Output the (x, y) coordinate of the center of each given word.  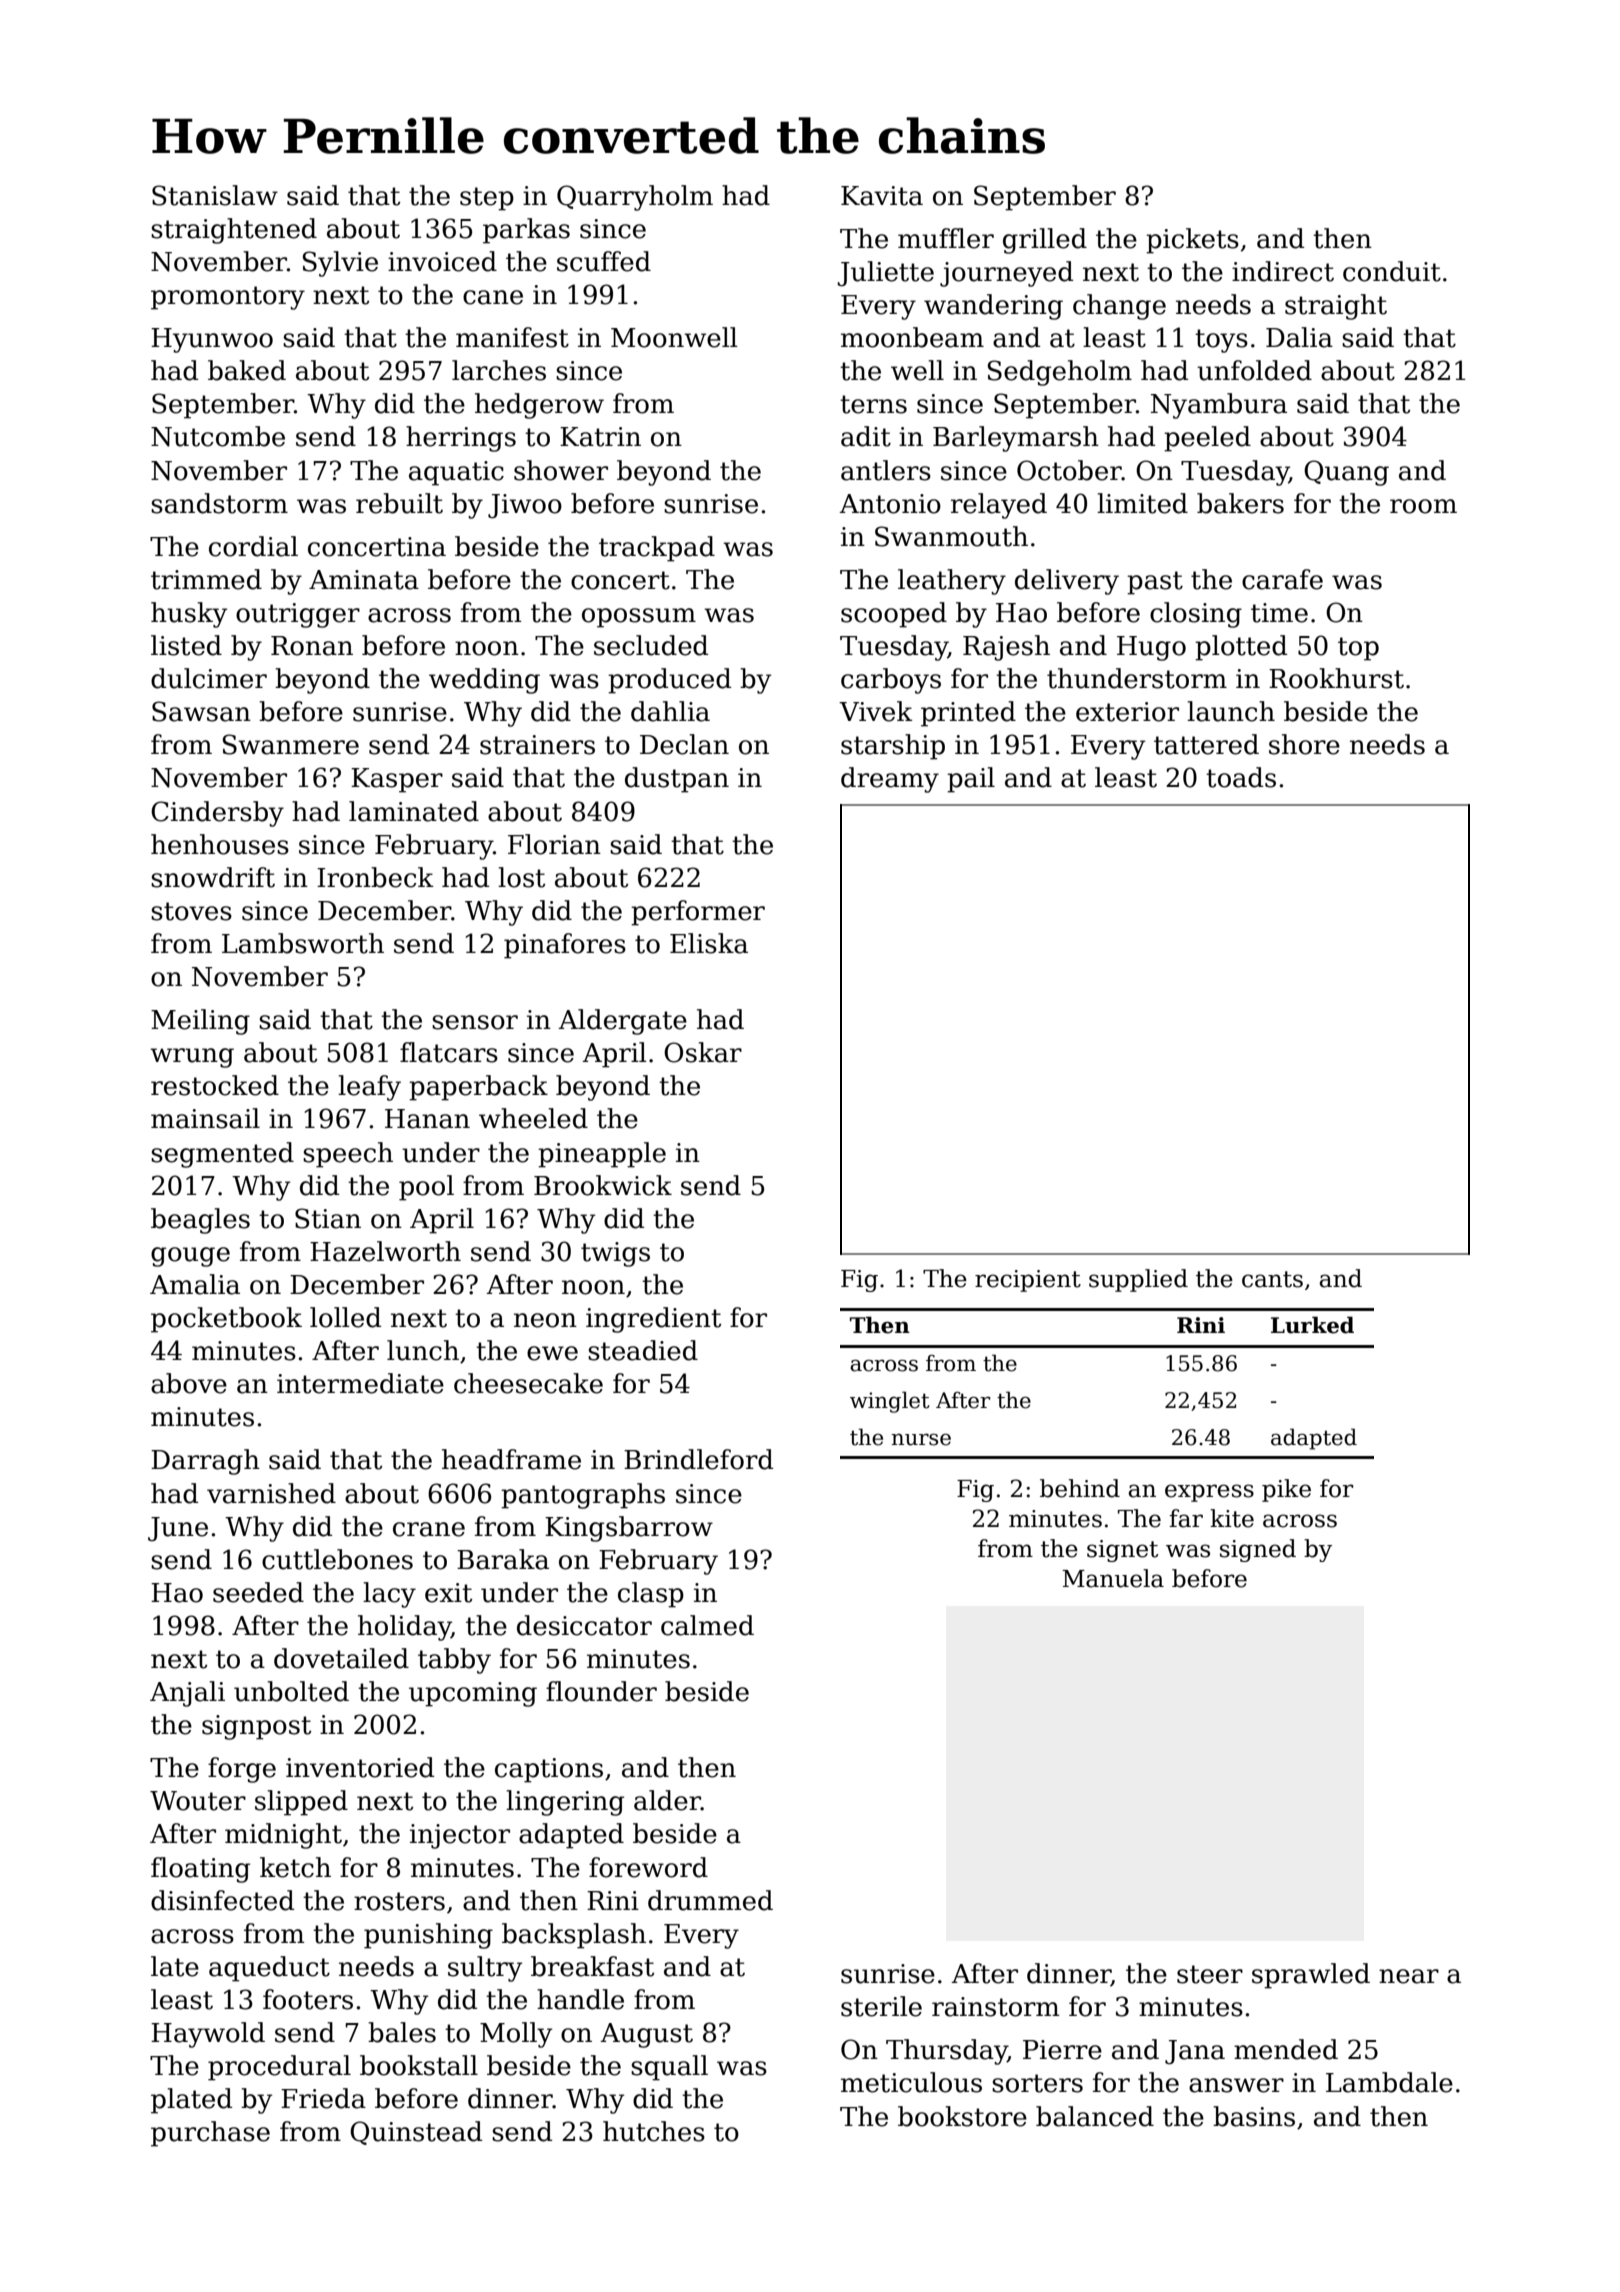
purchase (210, 2134)
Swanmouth (951, 536)
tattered (1206, 744)
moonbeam (912, 337)
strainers (537, 745)
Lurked (1312, 1325)
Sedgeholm (1060, 373)
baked (247, 370)
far (1186, 1518)
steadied (643, 1350)
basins (1254, 2116)
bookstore (962, 2116)
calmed (707, 1625)
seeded (258, 1592)
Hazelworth (385, 1251)
